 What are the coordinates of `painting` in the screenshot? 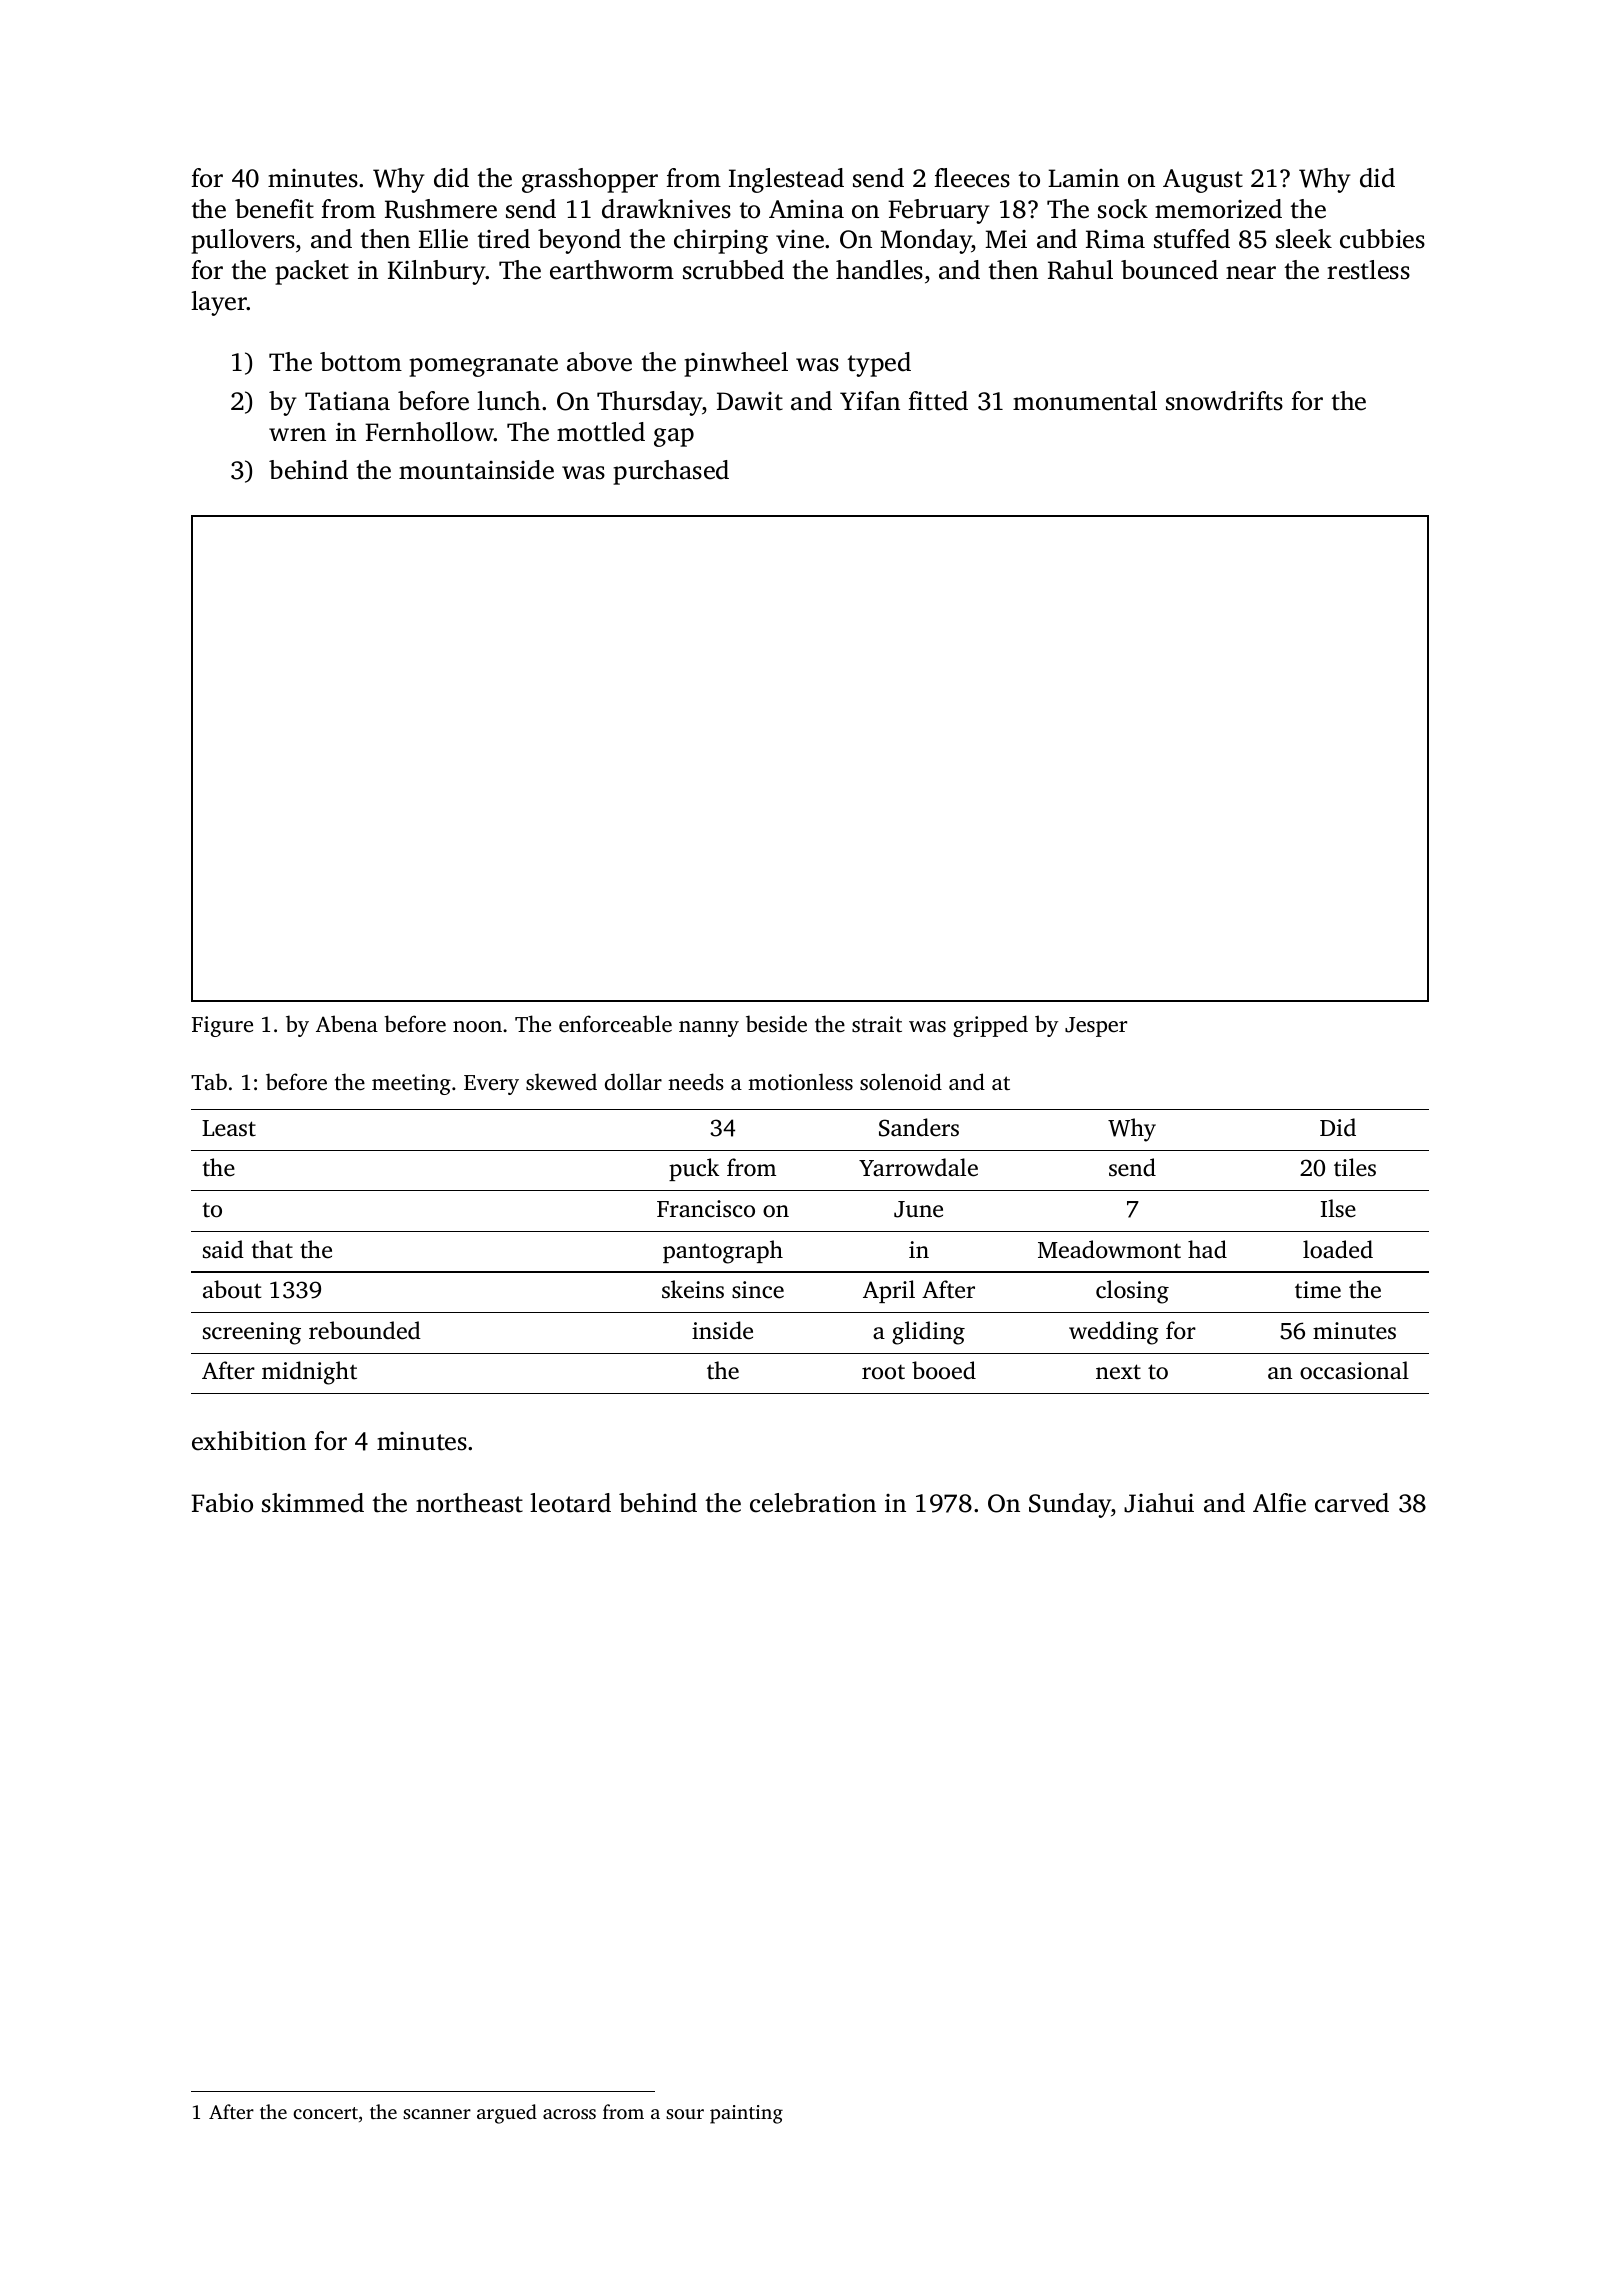 It's located at (746, 2114).
